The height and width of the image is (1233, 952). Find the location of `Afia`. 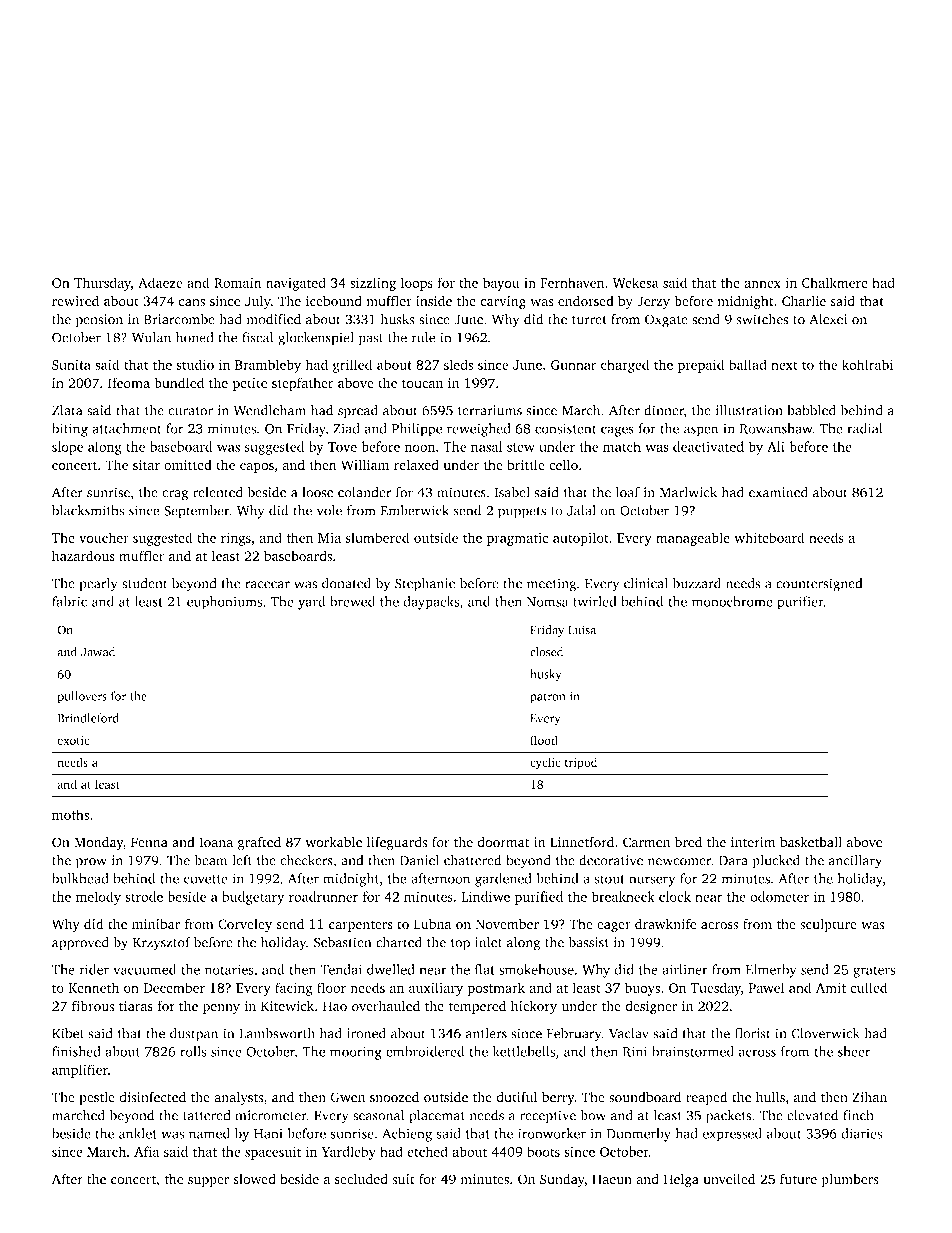

Afia is located at coordinates (146, 1151).
